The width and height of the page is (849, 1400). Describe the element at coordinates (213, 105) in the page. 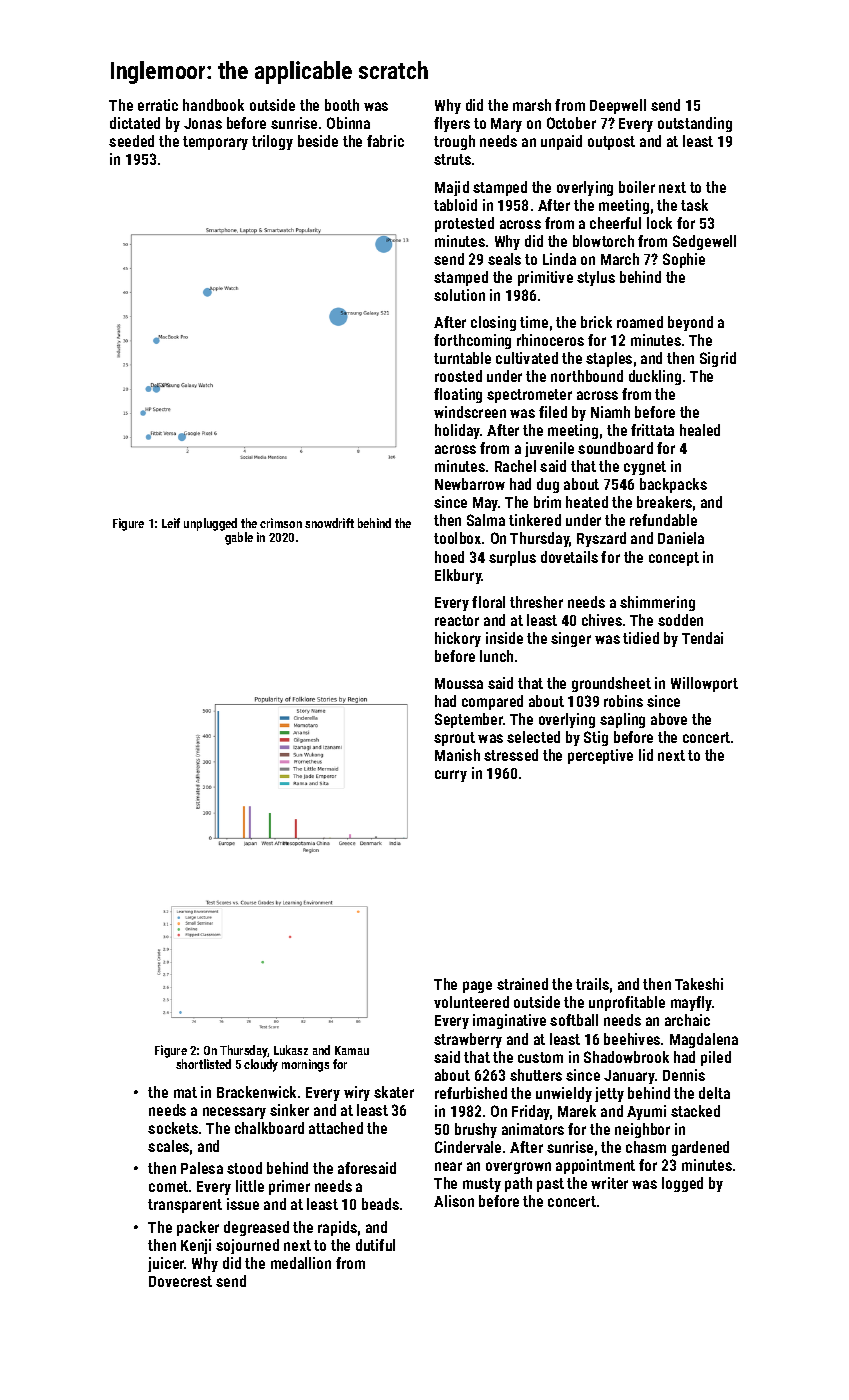

I see `handbook` at that location.
